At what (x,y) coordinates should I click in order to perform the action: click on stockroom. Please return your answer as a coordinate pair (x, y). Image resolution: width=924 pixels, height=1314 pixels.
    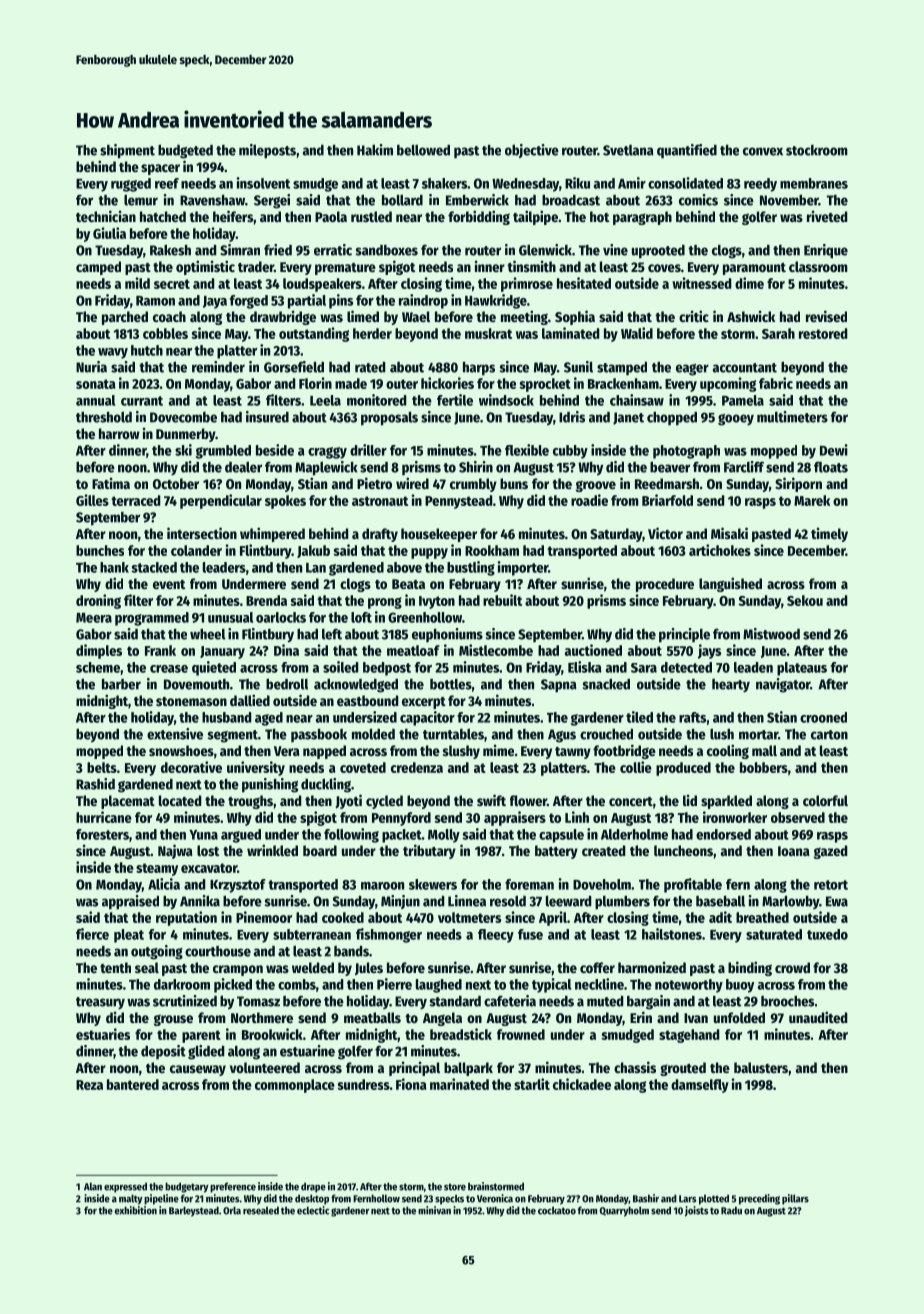
    Looking at the image, I should click on (817, 150).
